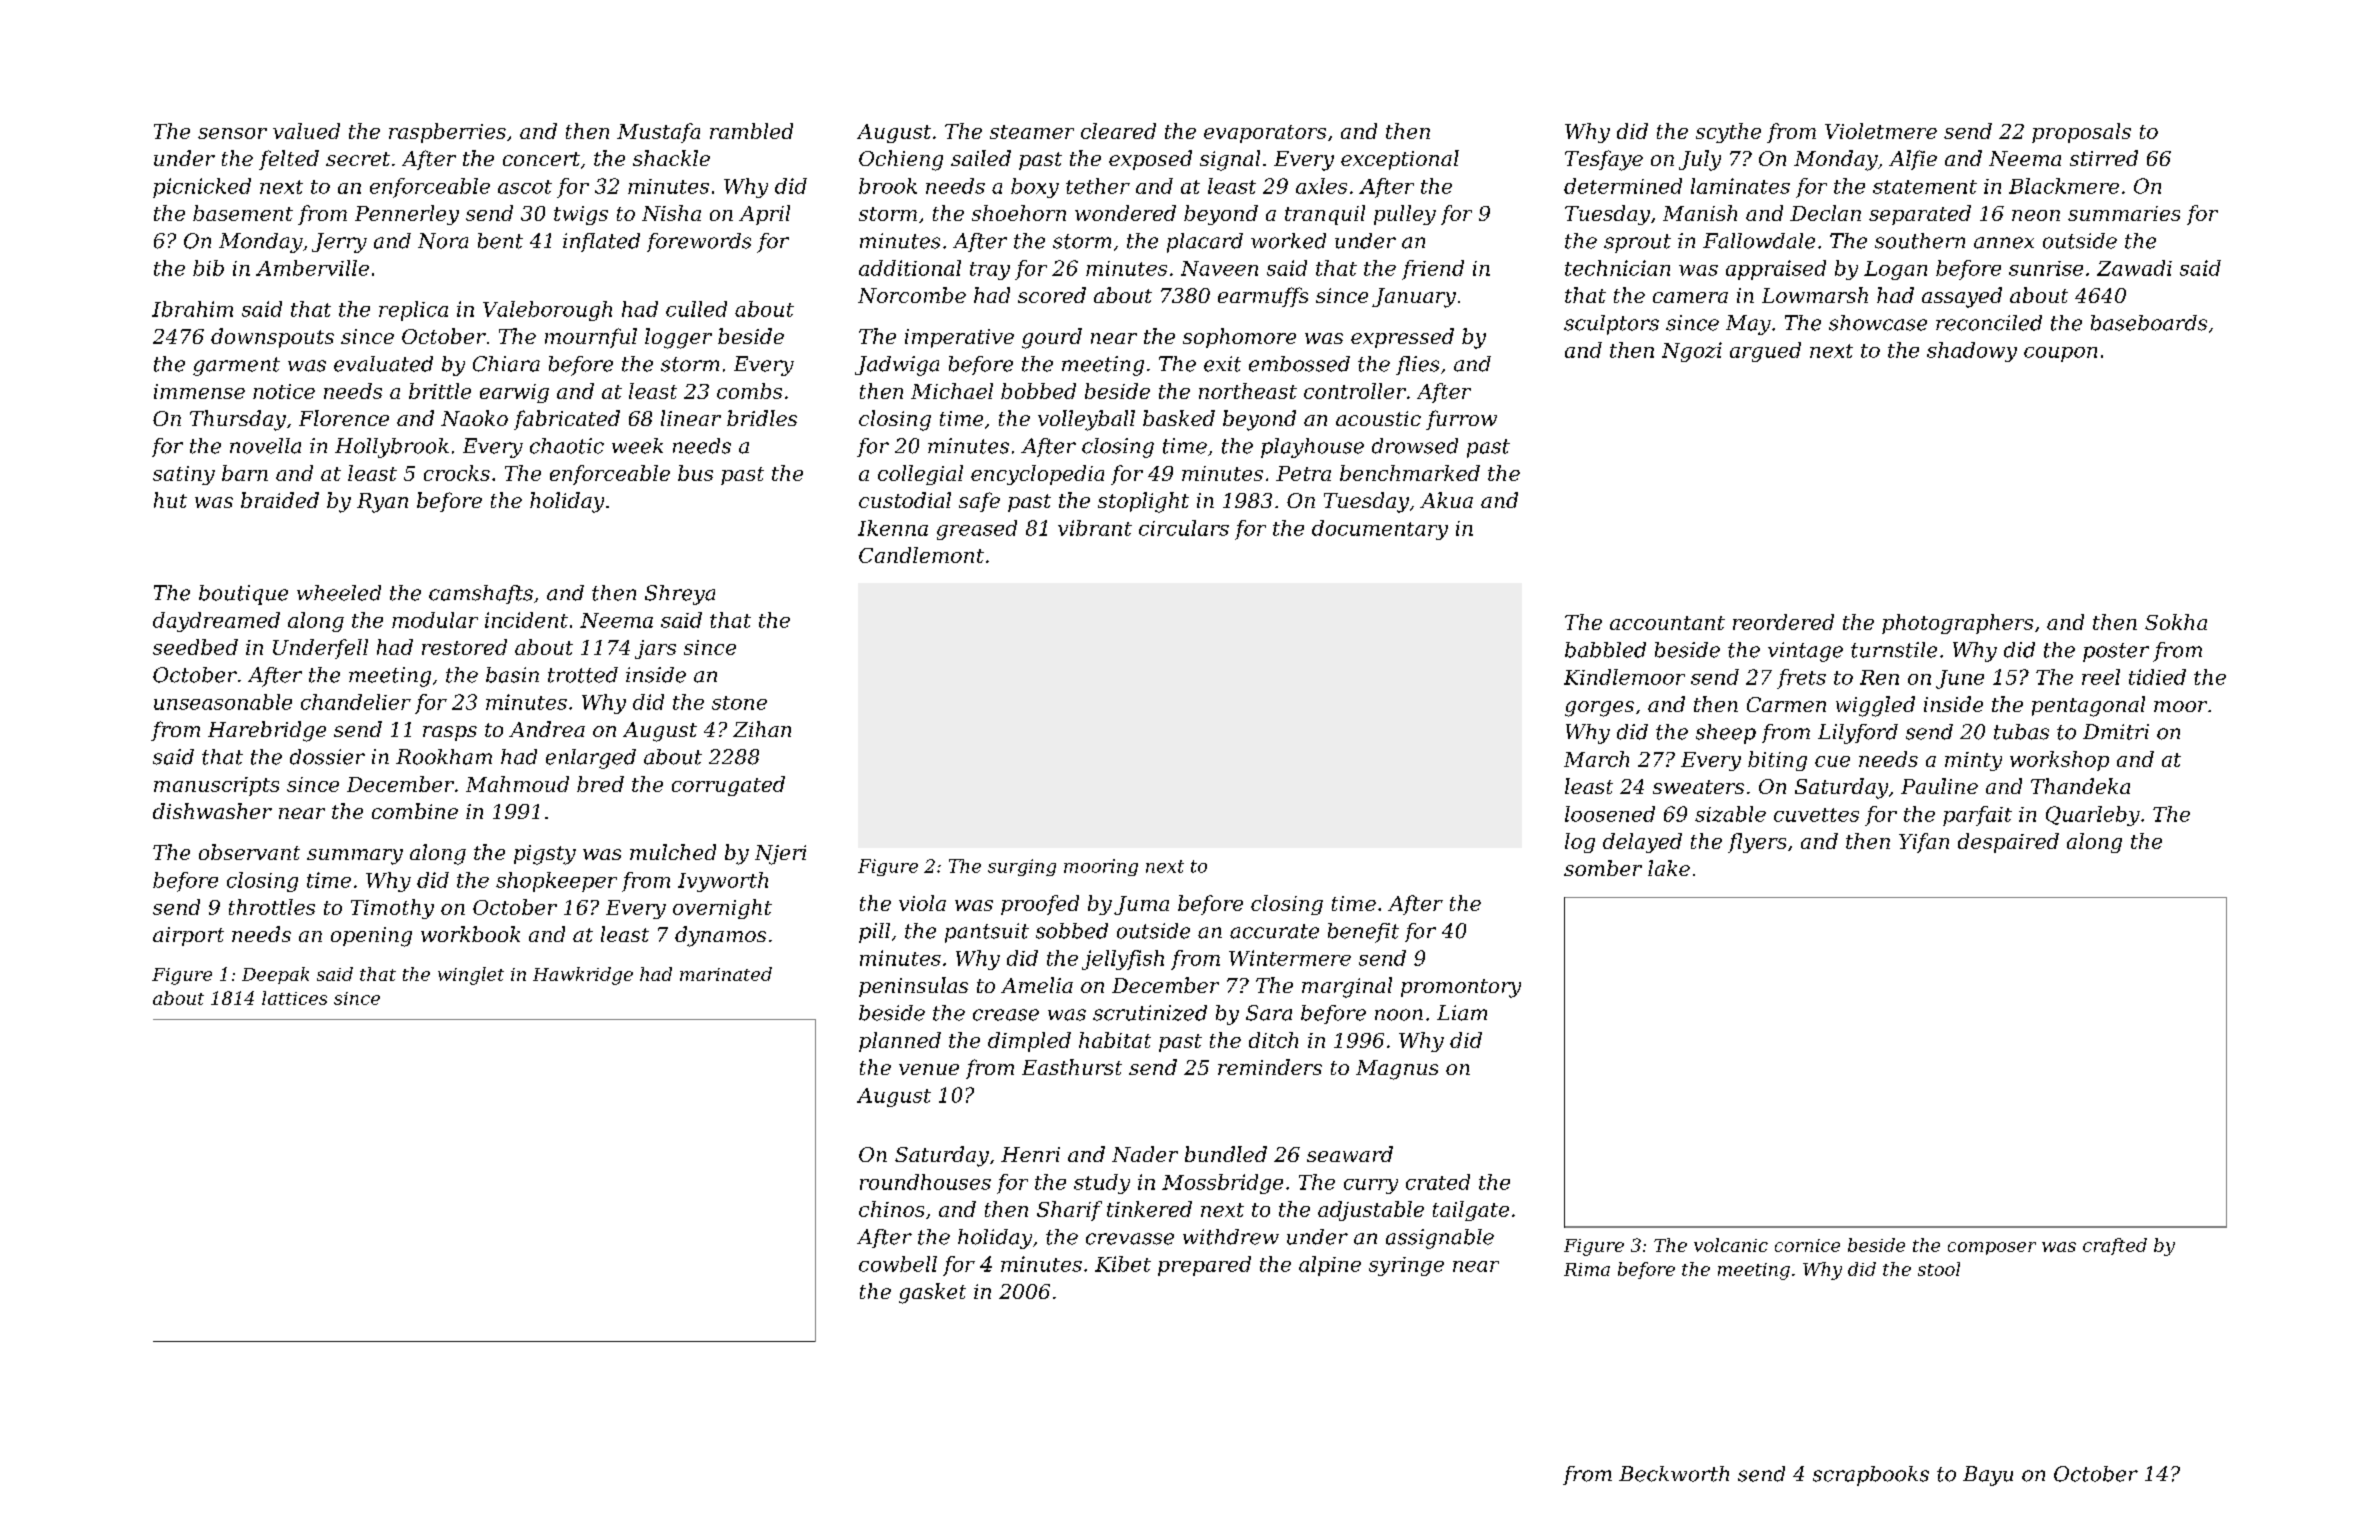  Describe the element at coordinates (1052, 338) in the page. I see `gourd` at that location.
